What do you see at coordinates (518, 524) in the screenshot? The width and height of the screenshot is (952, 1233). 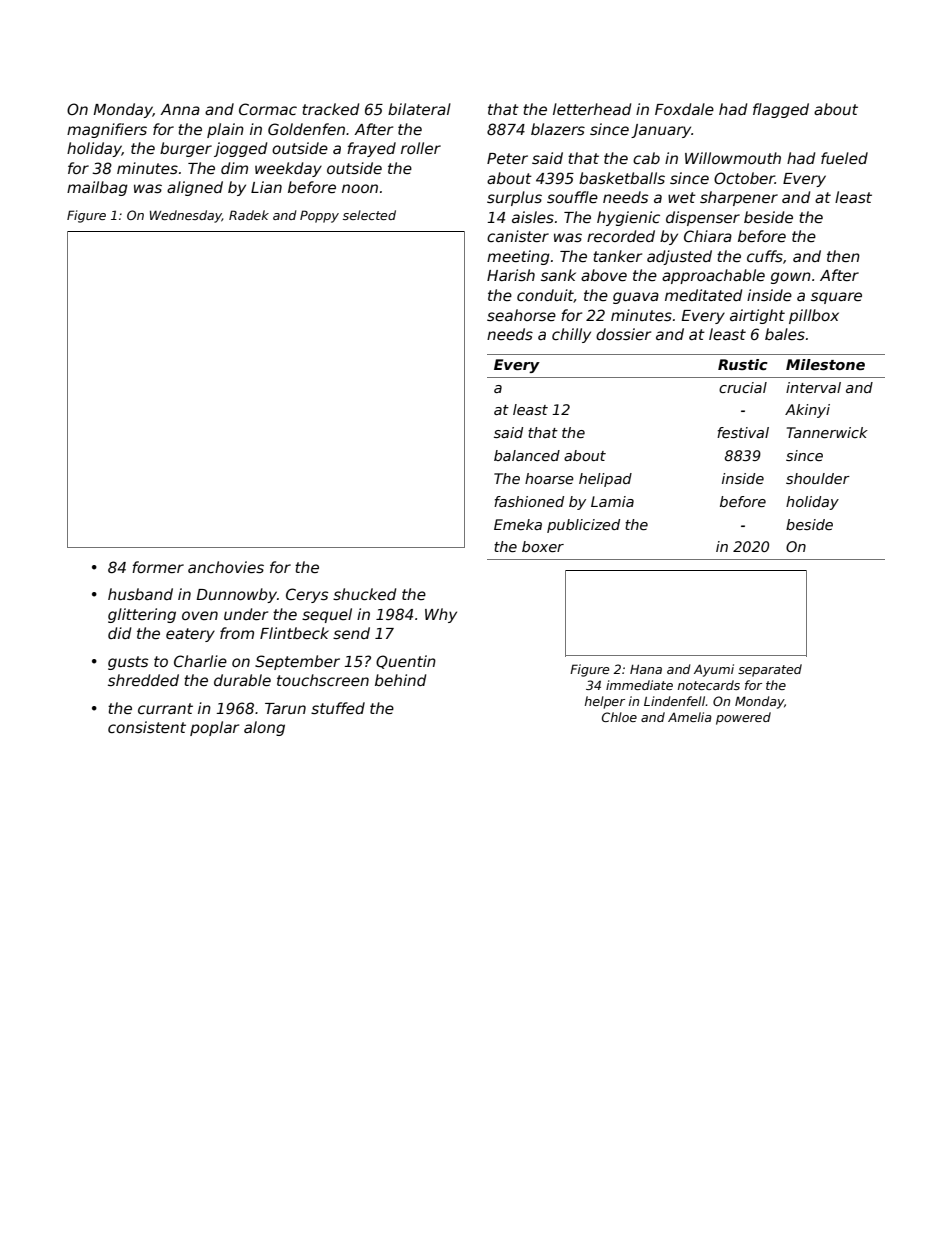 I see `Emeka` at bounding box center [518, 524].
